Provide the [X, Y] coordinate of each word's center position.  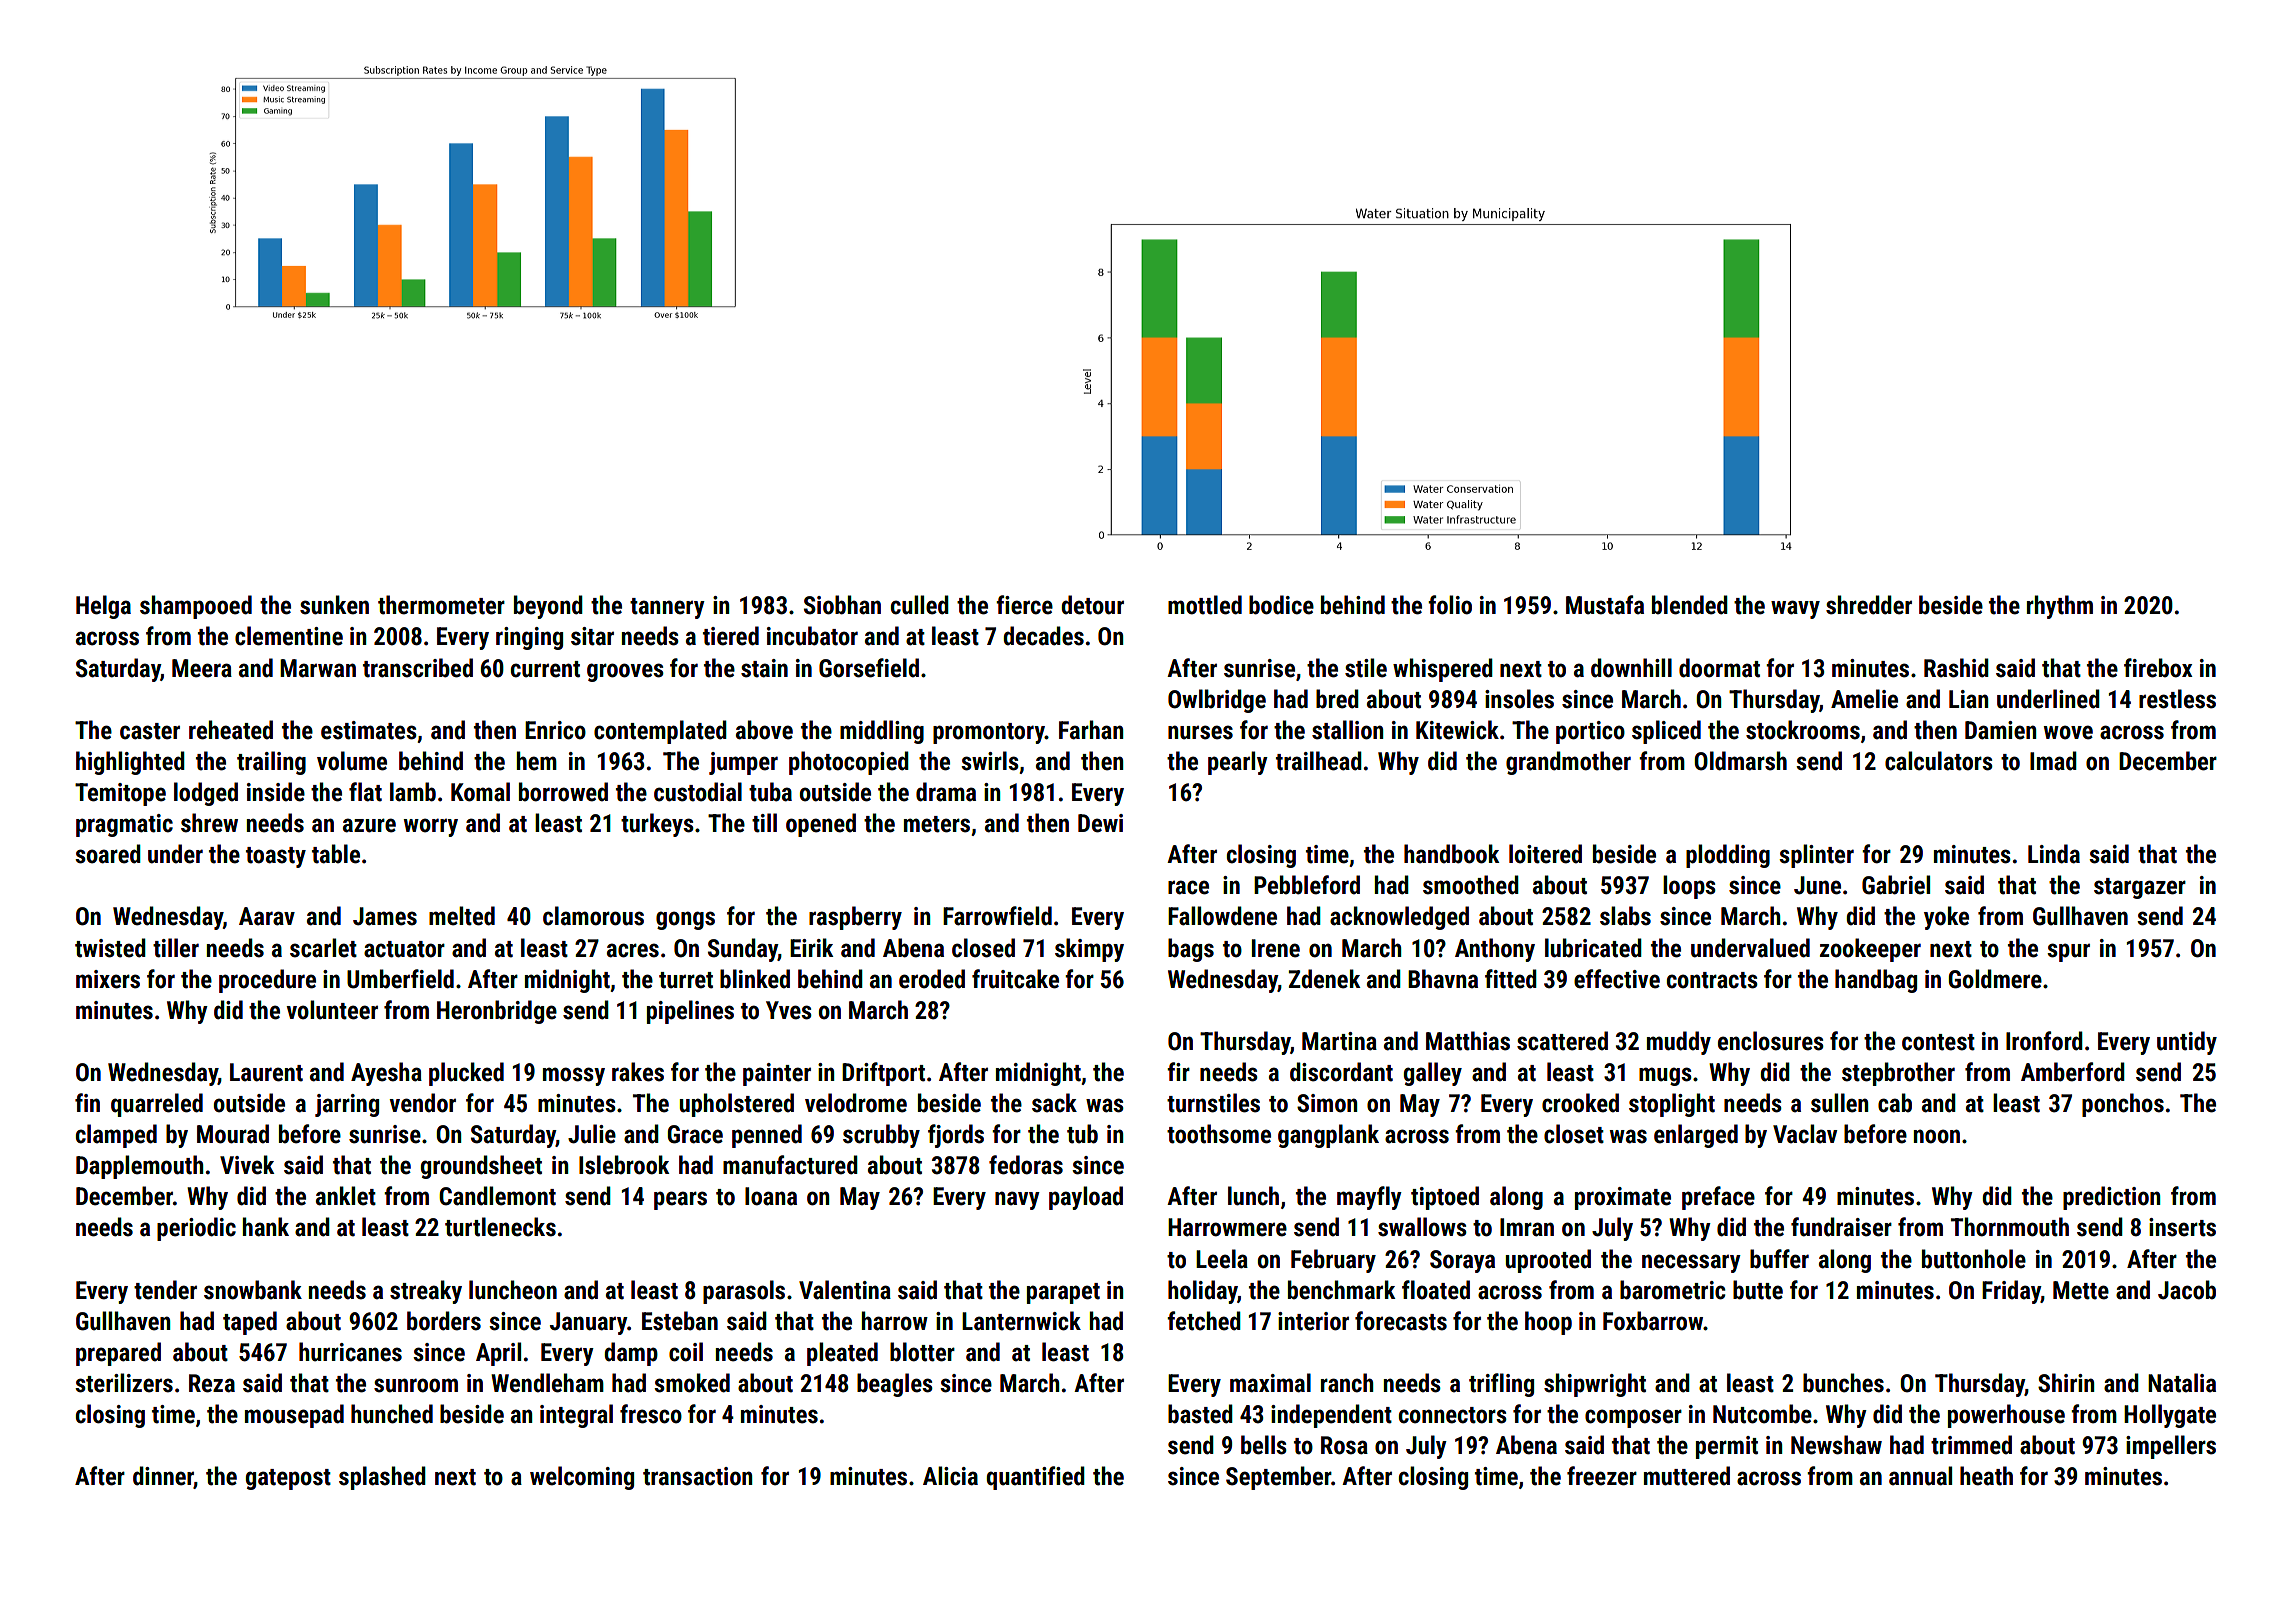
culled [920, 605]
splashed [382, 1478]
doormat [1719, 668]
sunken [334, 605]
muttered [1687, 1476]
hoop [1548, 1323]
